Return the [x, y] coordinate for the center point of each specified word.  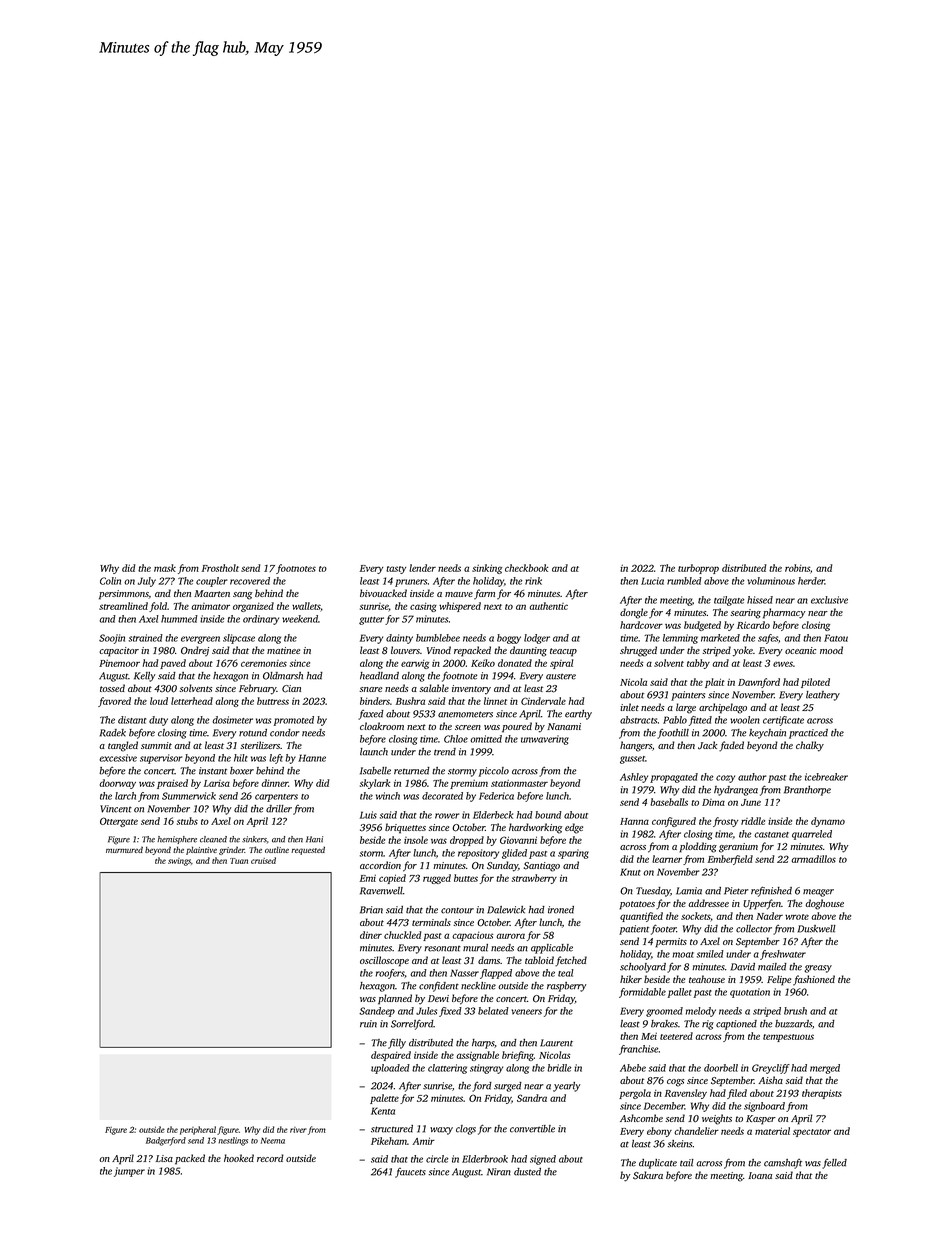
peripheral [198, 1130]
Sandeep [377, 1012]
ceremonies [264, 663]
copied [392, 879]
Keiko [483, 663]
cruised [263, 860]
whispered [460, 607]
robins [797, 568]
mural [475, 948]
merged [825, 1069]
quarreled [812, 835]
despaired [391, 1056]
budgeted [702, 626]
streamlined [123, 606]
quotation [750, 993]
